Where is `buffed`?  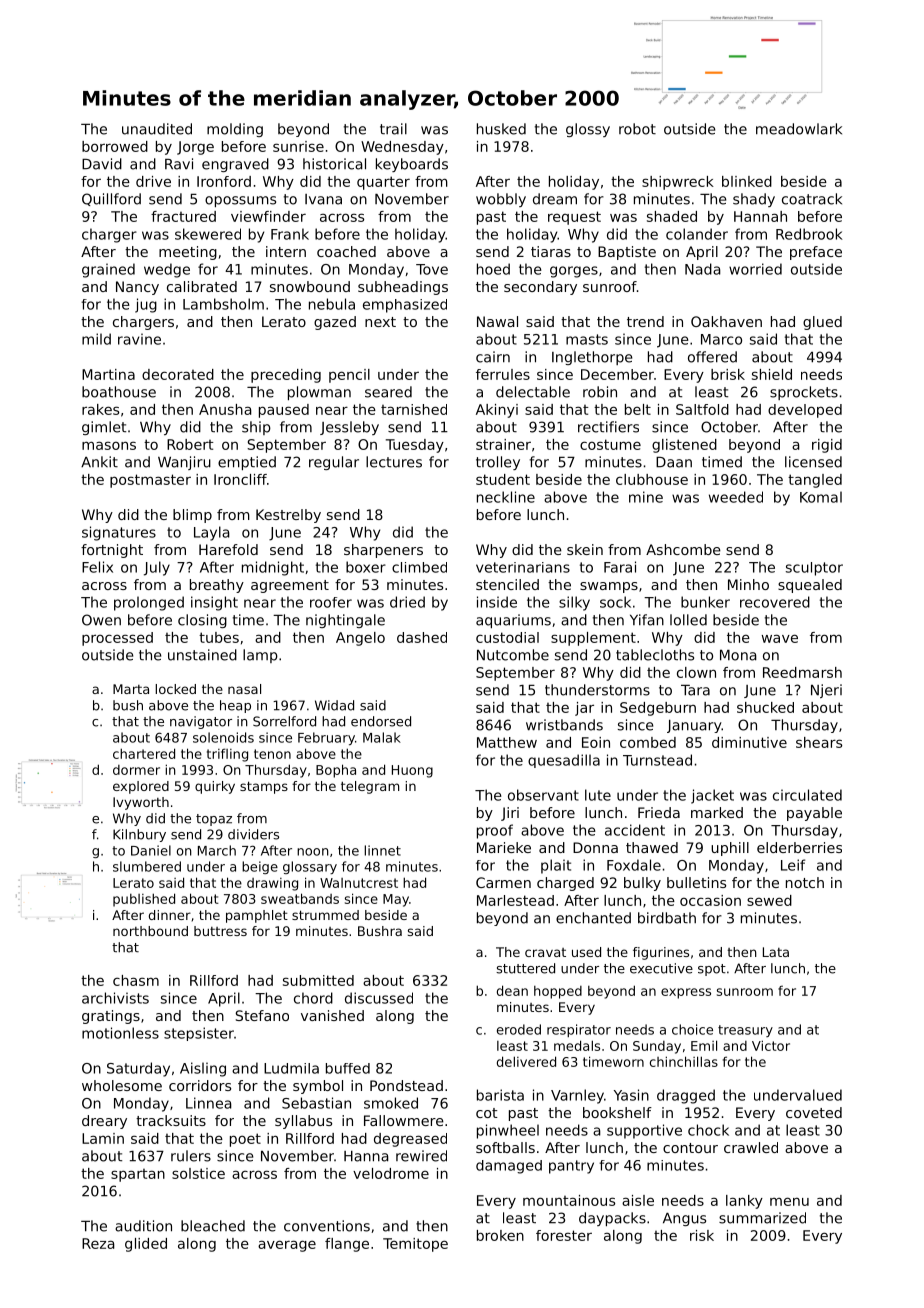 buffed is located at coordinates (348, 1068).
